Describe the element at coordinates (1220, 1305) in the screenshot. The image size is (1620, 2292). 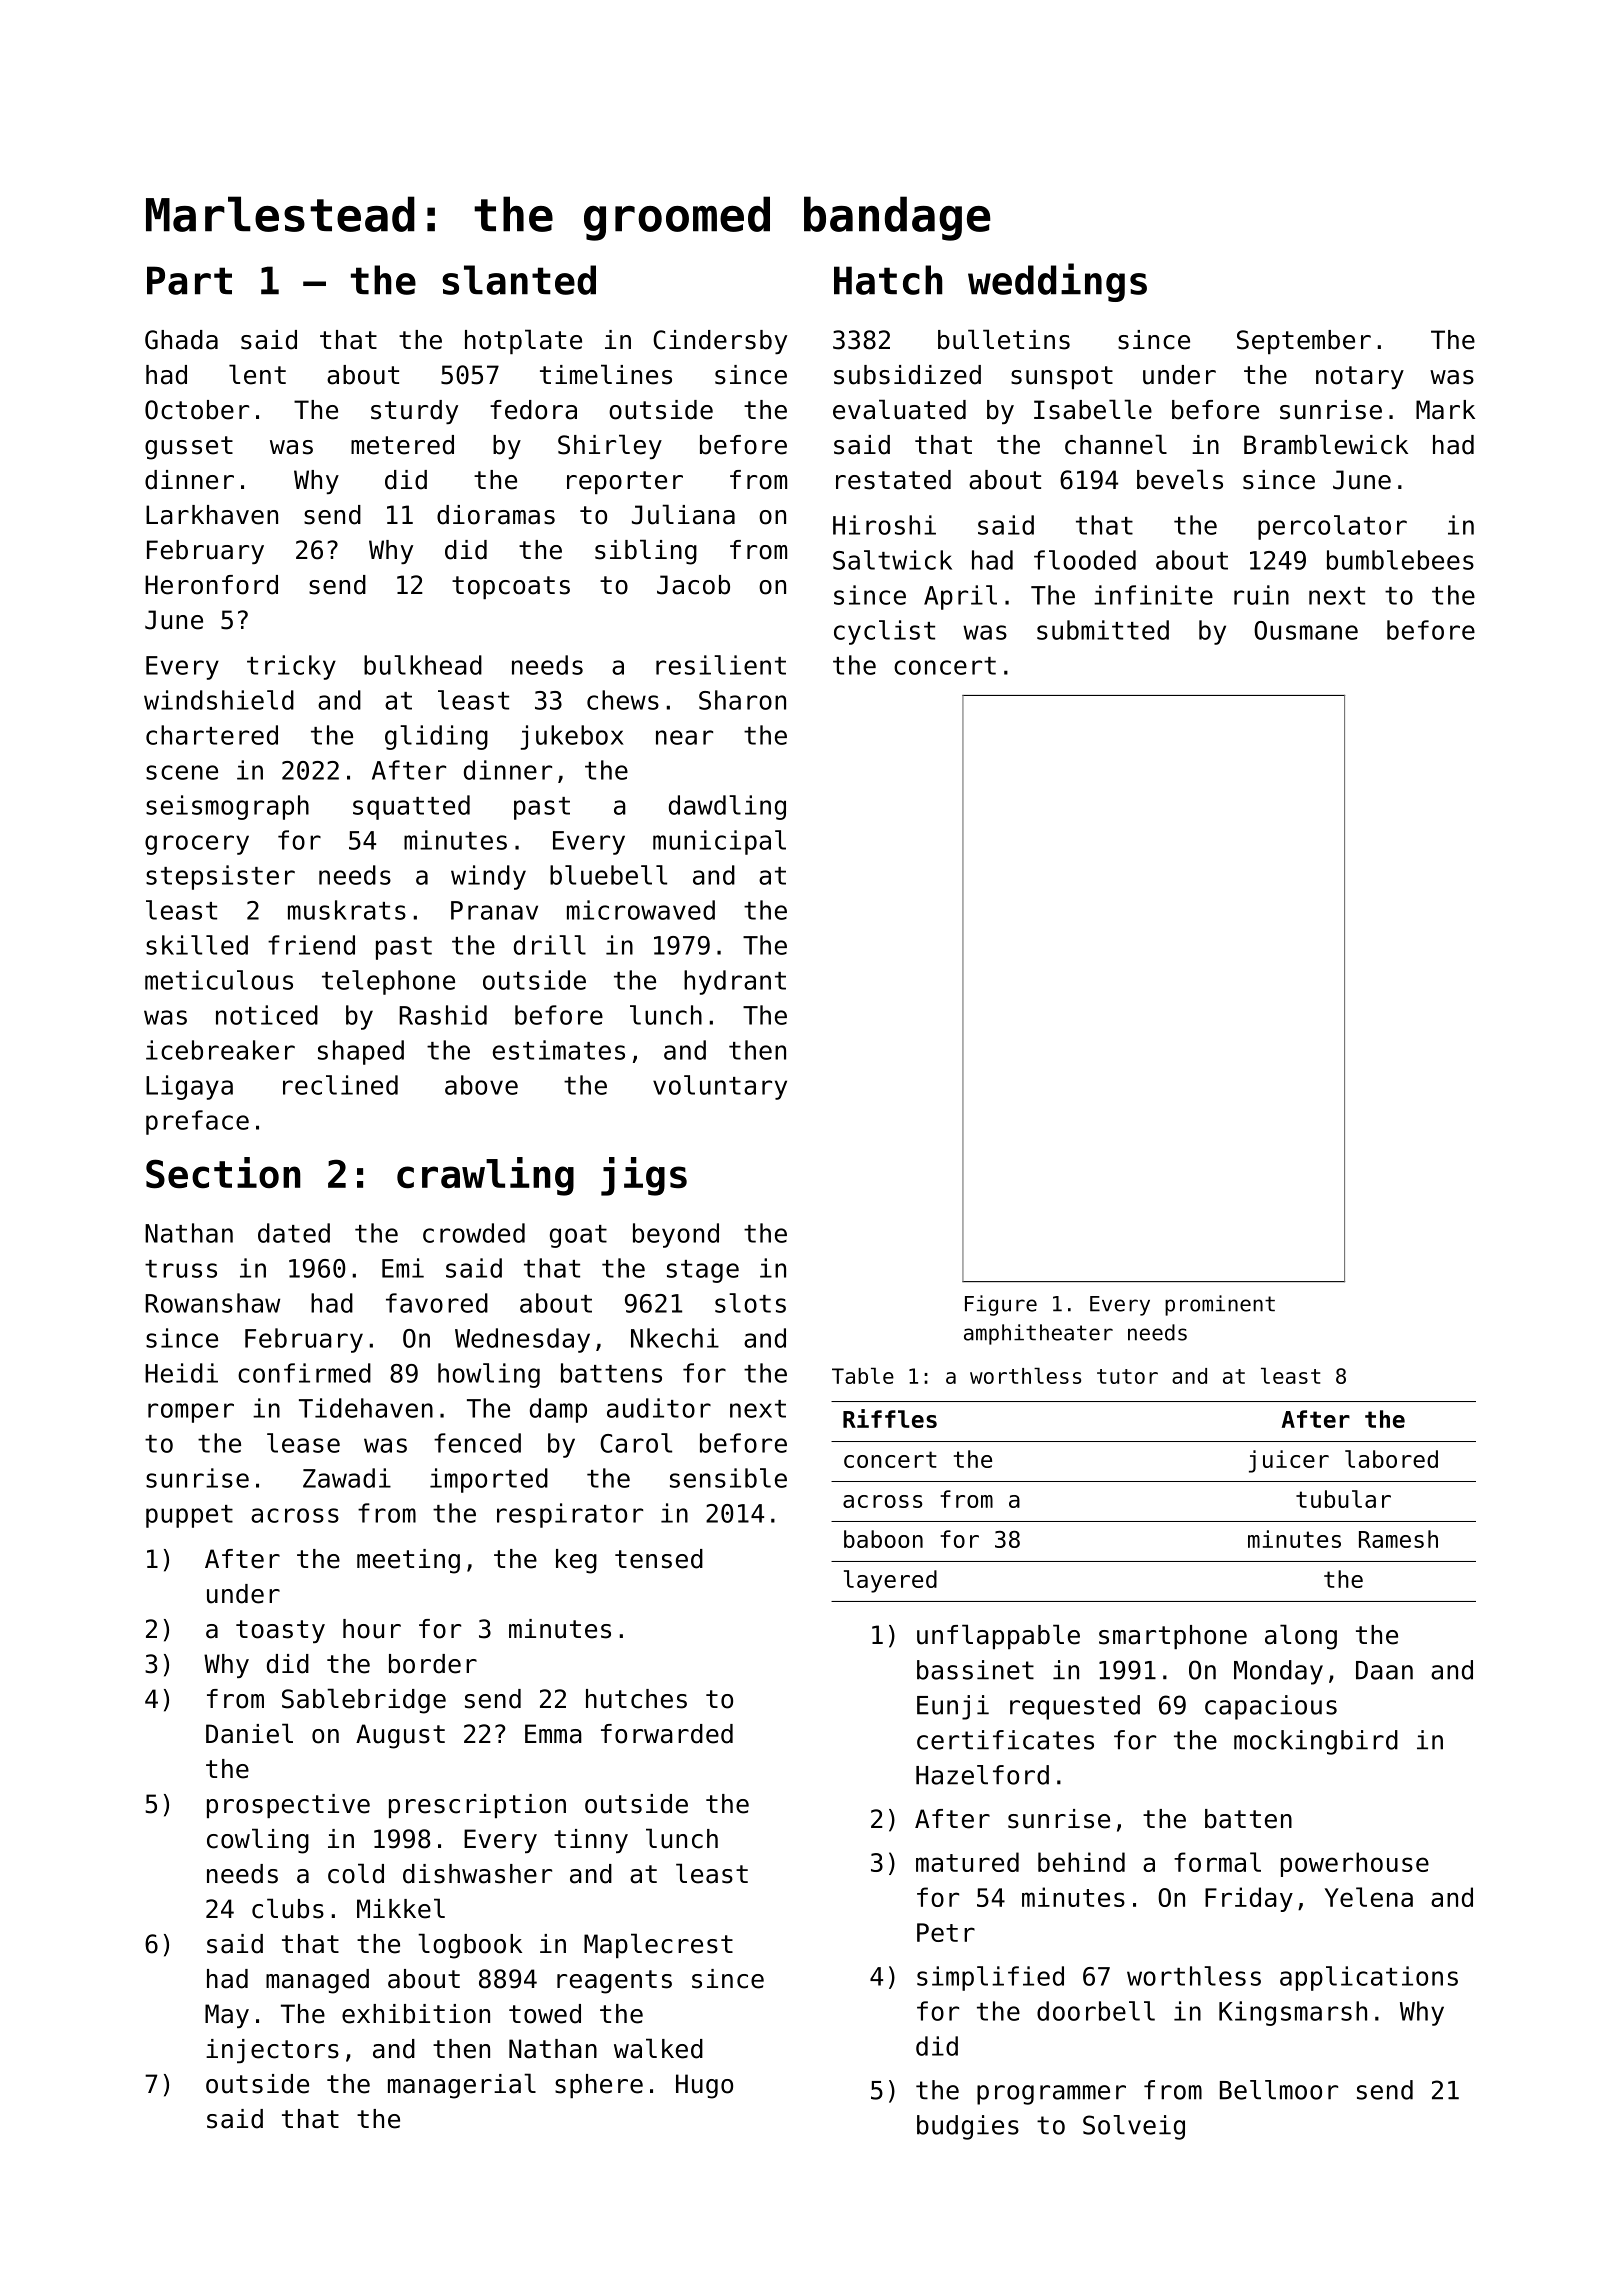
I see `prominent` at that location.
